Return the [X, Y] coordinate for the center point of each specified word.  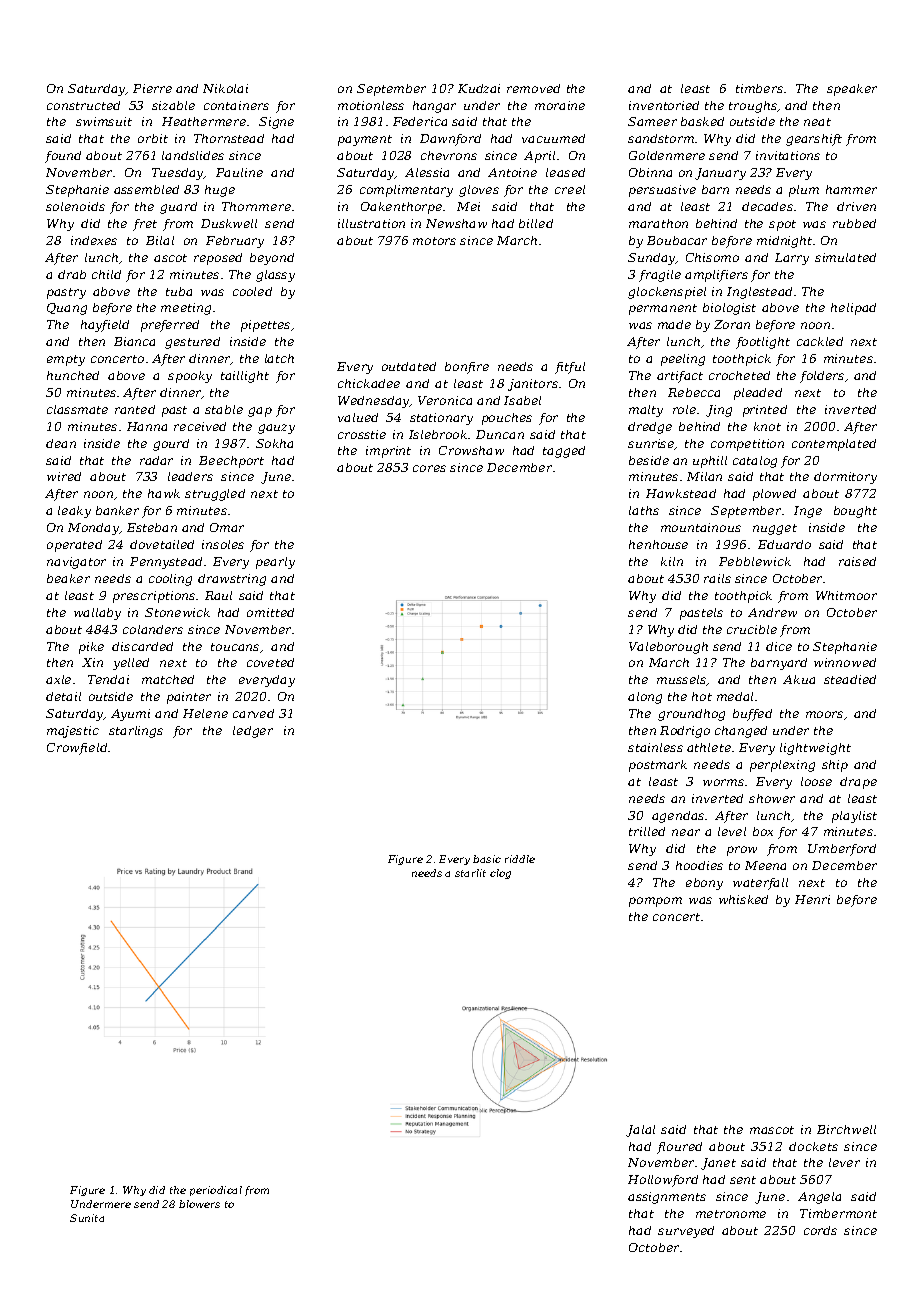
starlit [470, 873]
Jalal [640, 1131]
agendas [678, 817]
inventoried [664, 105]
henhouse [658, 544]
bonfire [467, 368]
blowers [199, 1204]
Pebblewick [755, 561]
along [645, 698]
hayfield [105, 326]
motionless [371, 105]
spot [782, 225]
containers [236, 105]
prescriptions [154, 597]
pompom [655, 902]
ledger [253, 732]
